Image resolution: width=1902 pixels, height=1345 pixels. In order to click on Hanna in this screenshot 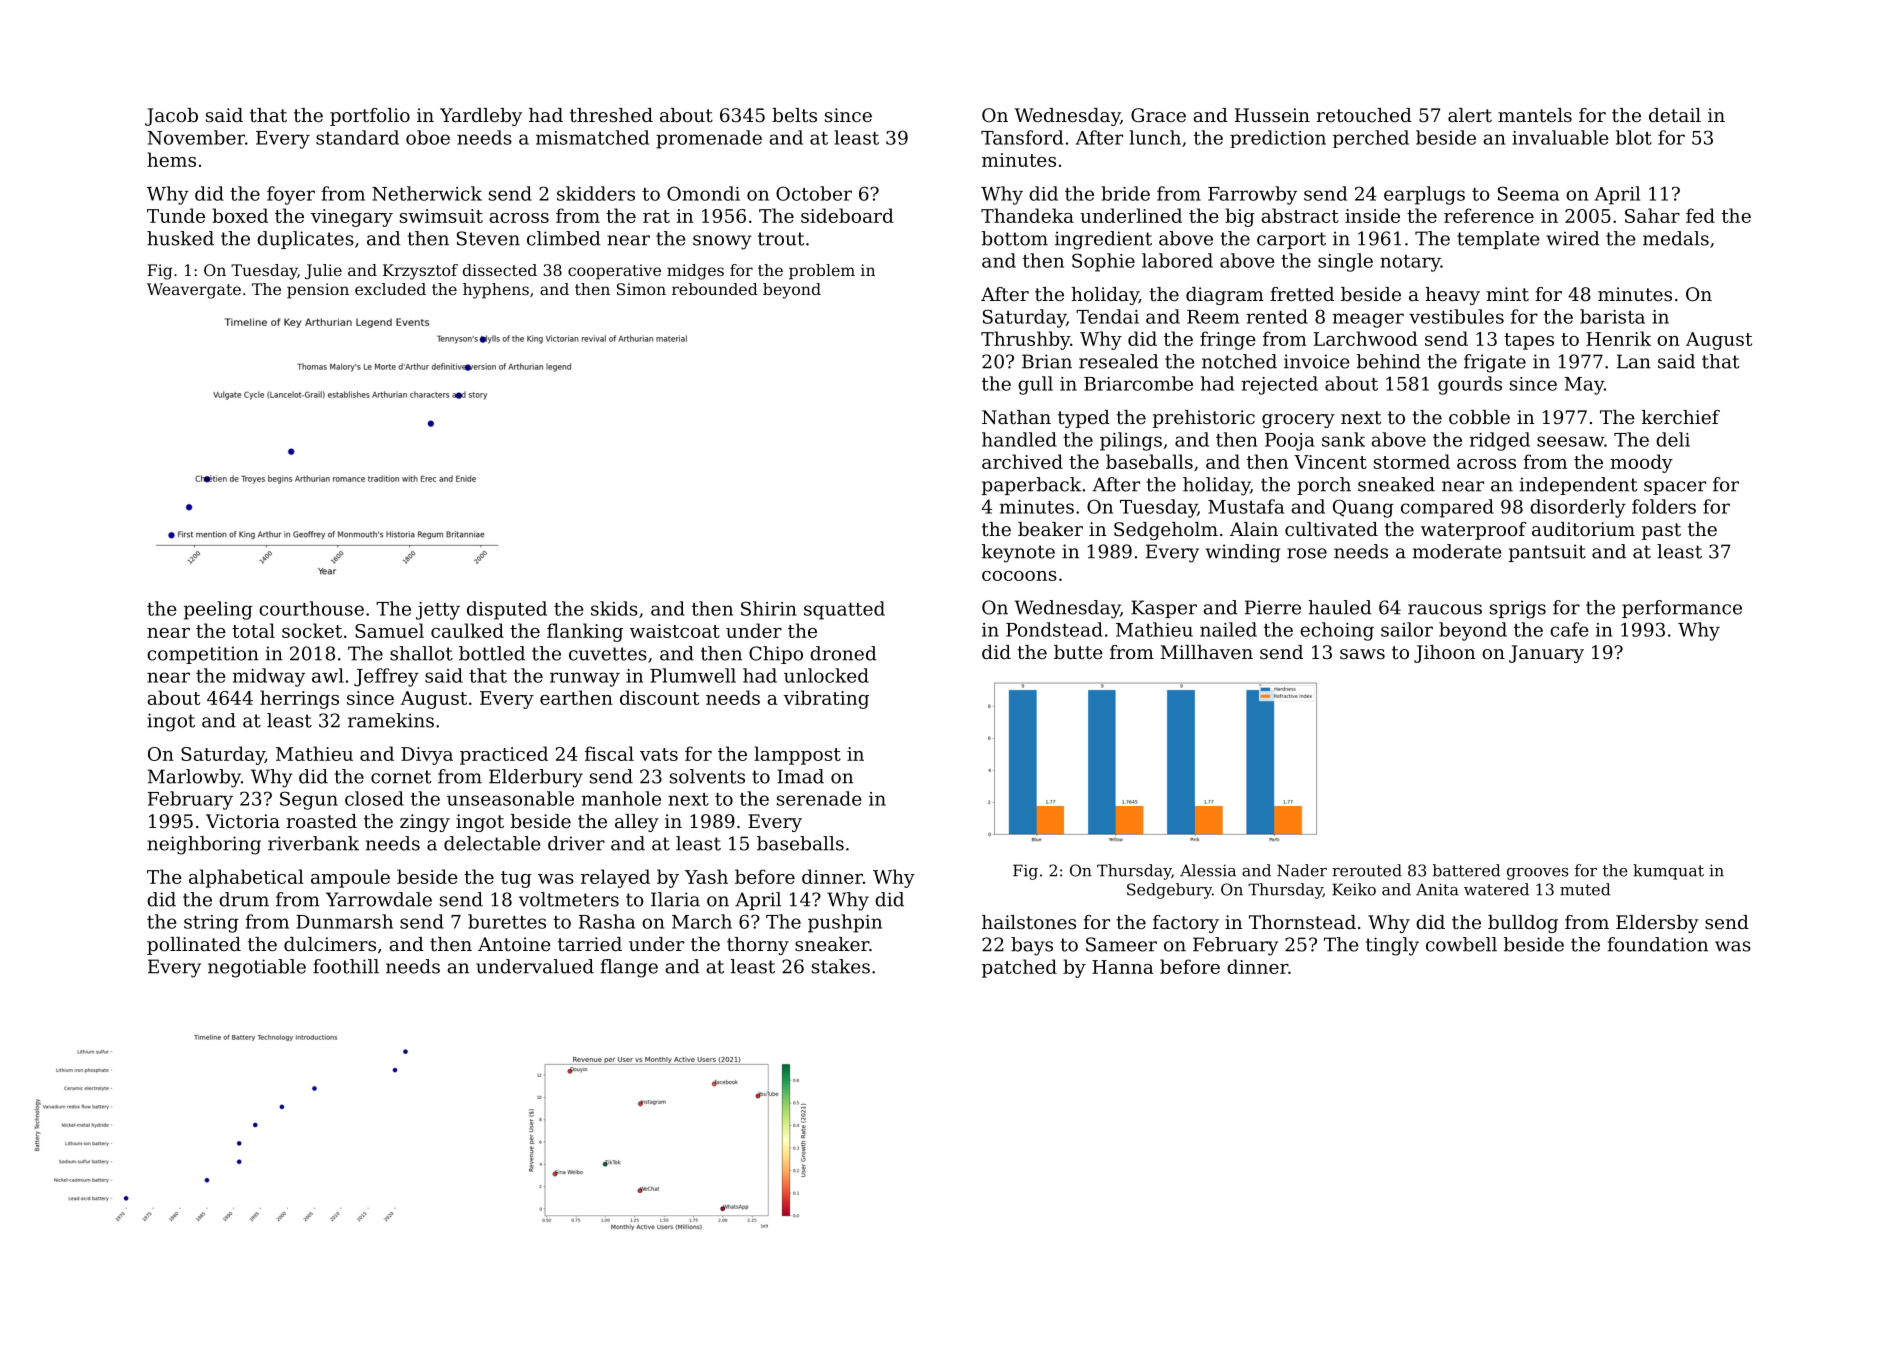, I will do `click(1122, 967)`.
